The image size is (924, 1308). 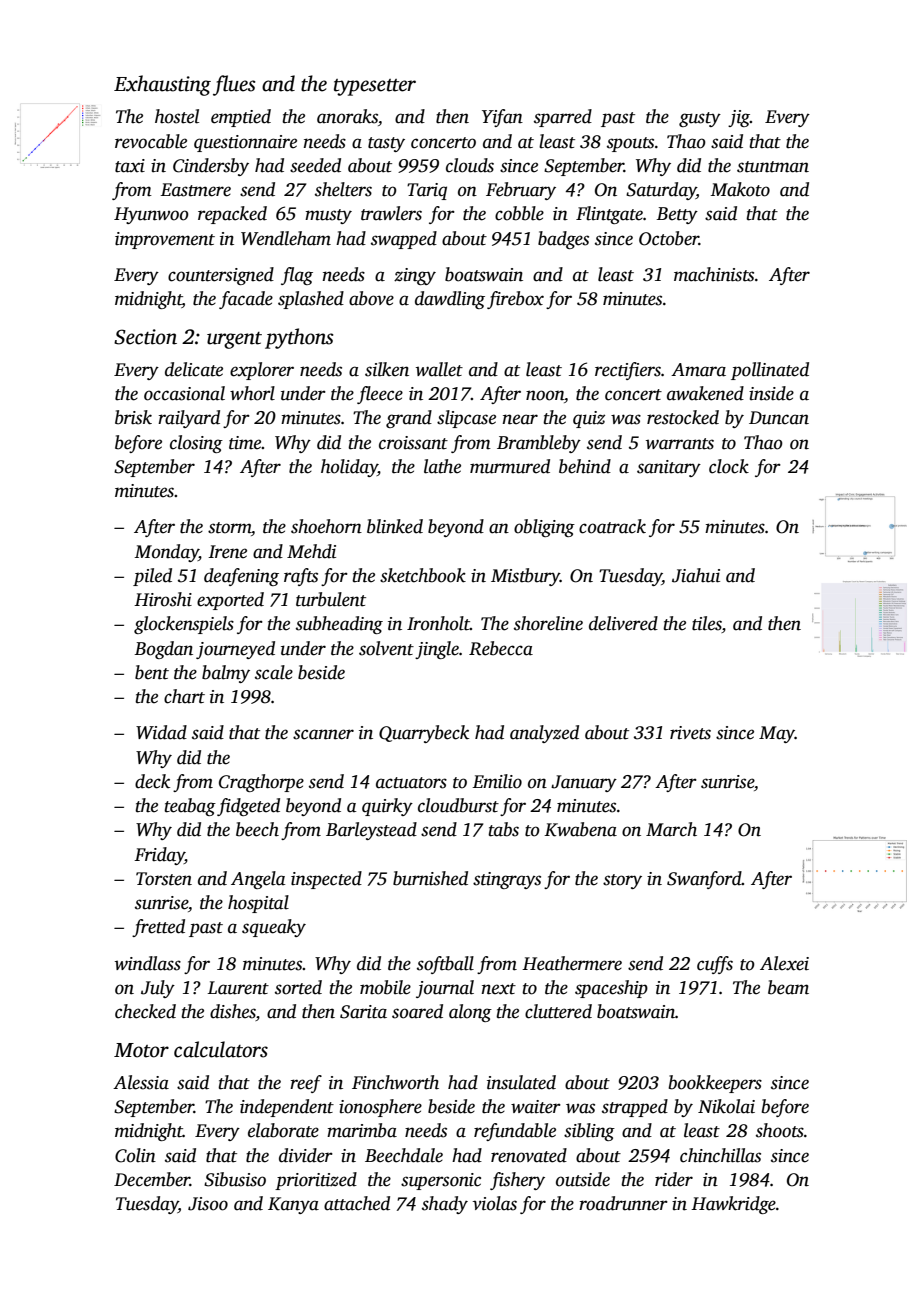 What do you see at coordinates (261, 783) in the page?
I see `Cragthorpe` at bounding box center [261, 783].
